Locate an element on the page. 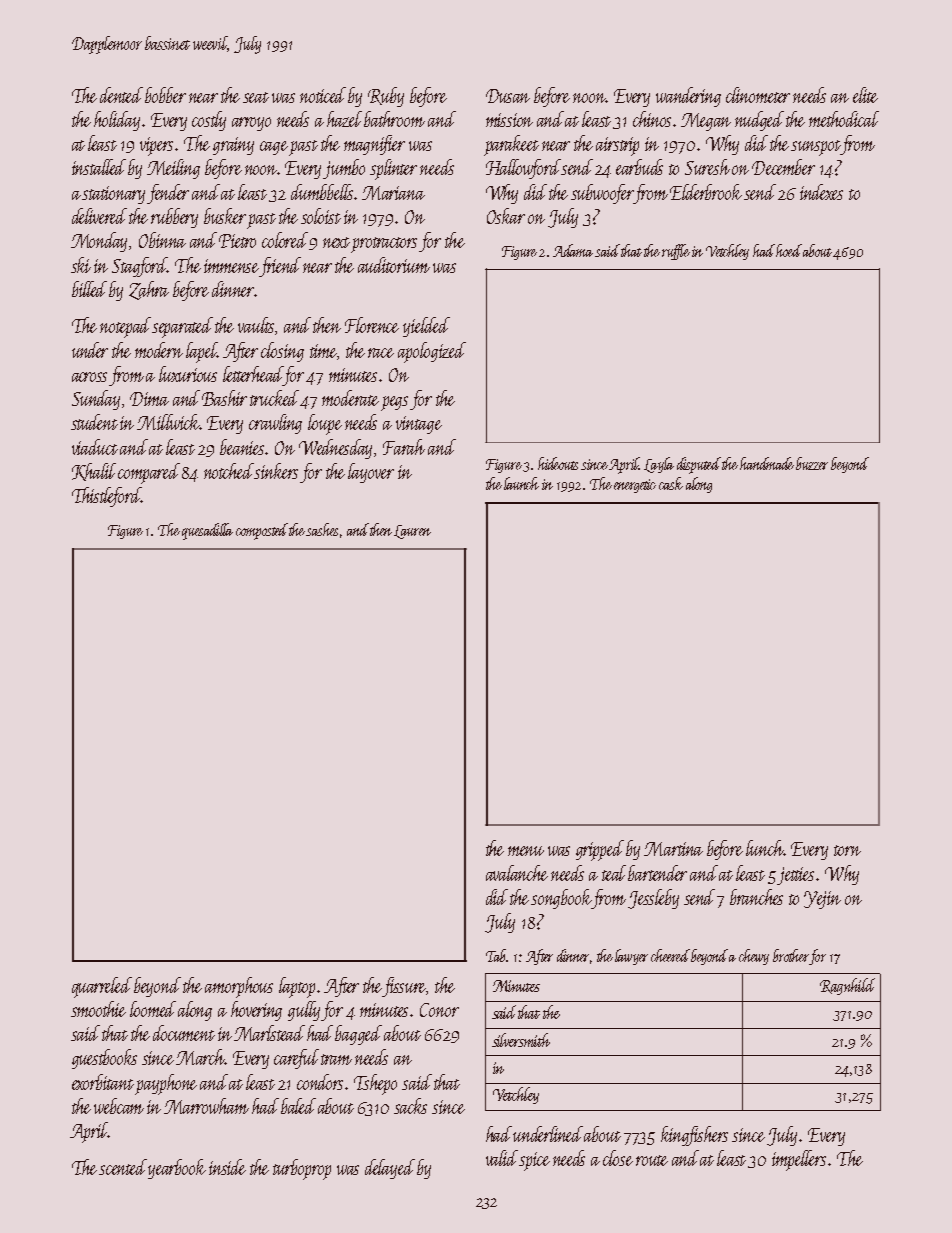  scented is located at coordinates (123, 1167).
